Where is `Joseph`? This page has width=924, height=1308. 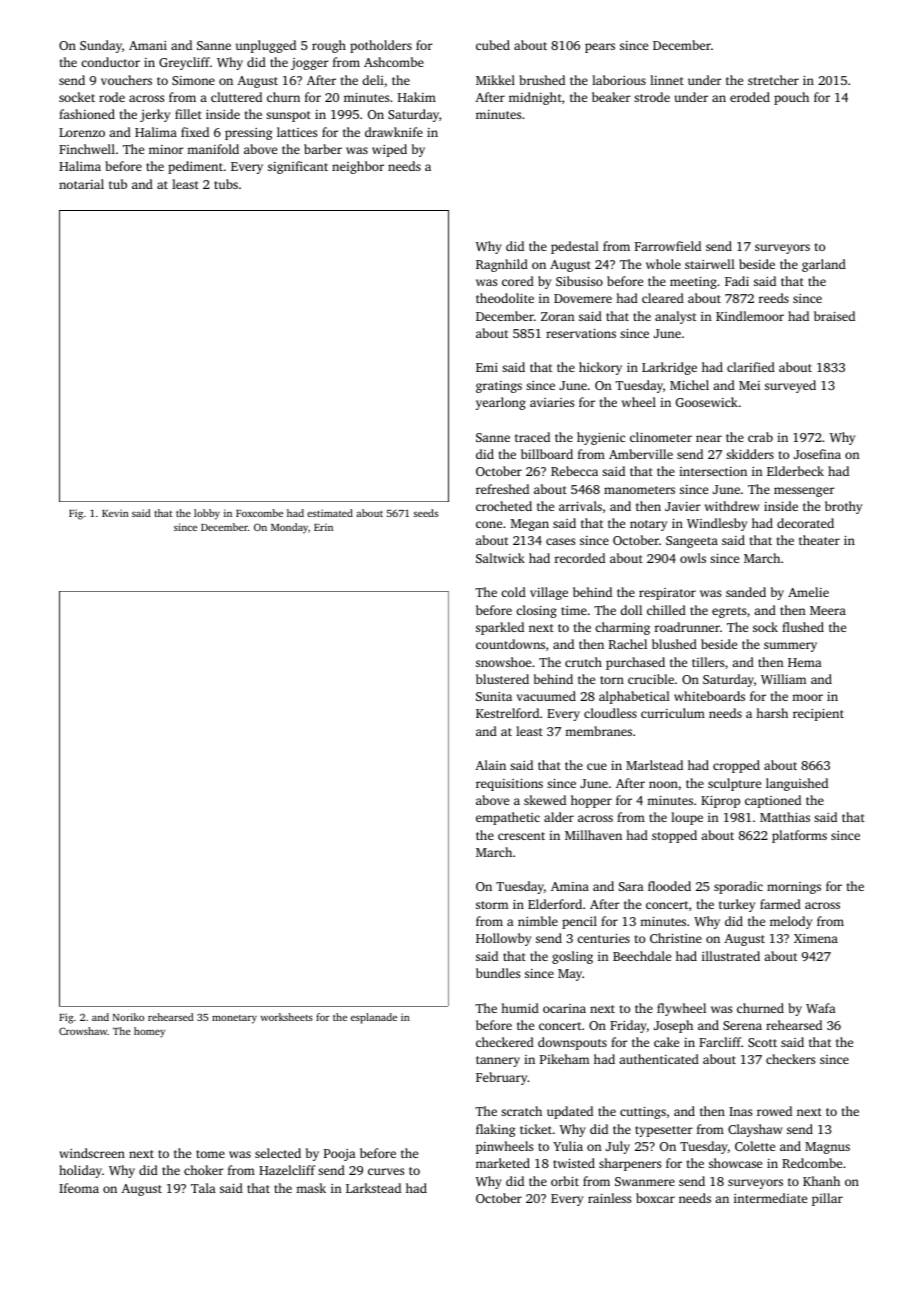 Joseph is located at coordinates (673, 1026).
